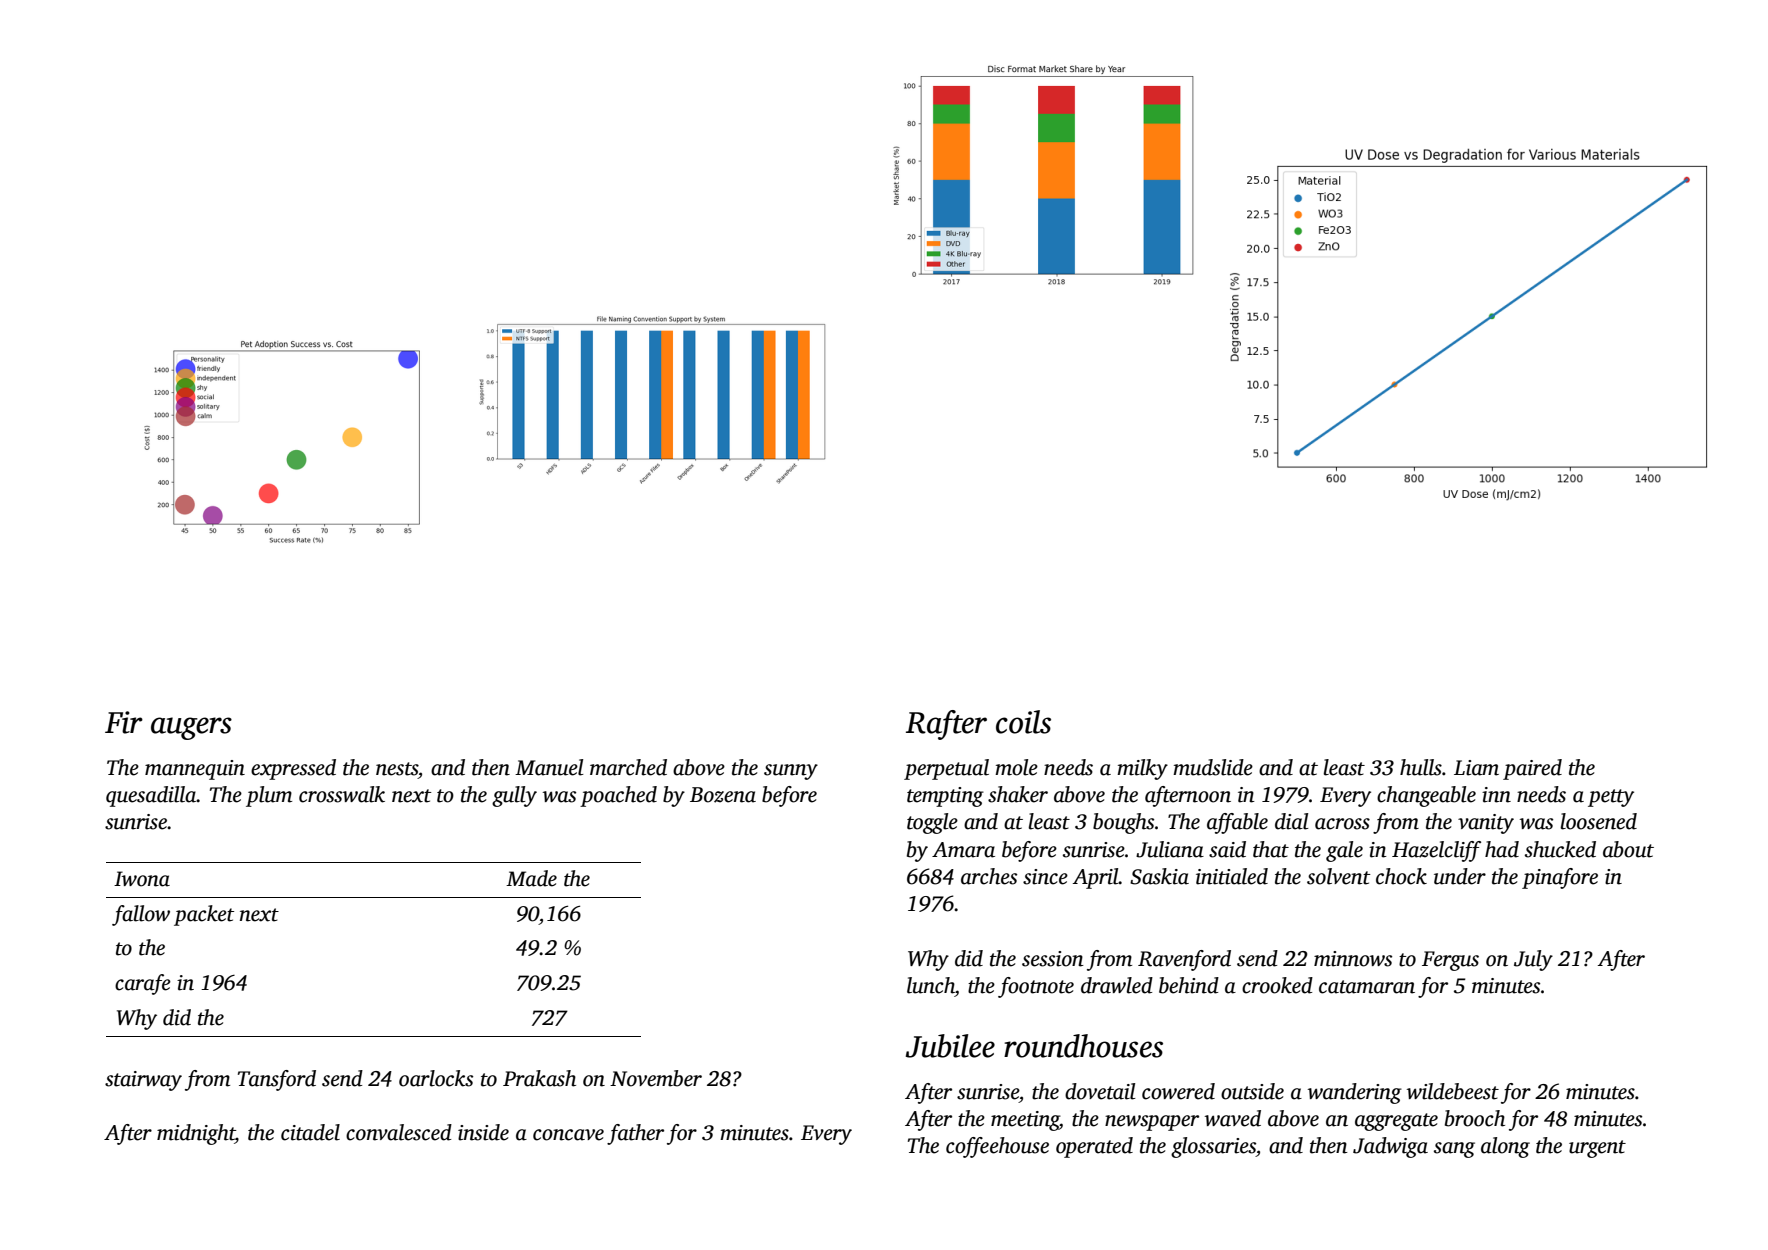 This screenshot has width=1768, height=1250. I want to click on since, so click(1045, 877).
